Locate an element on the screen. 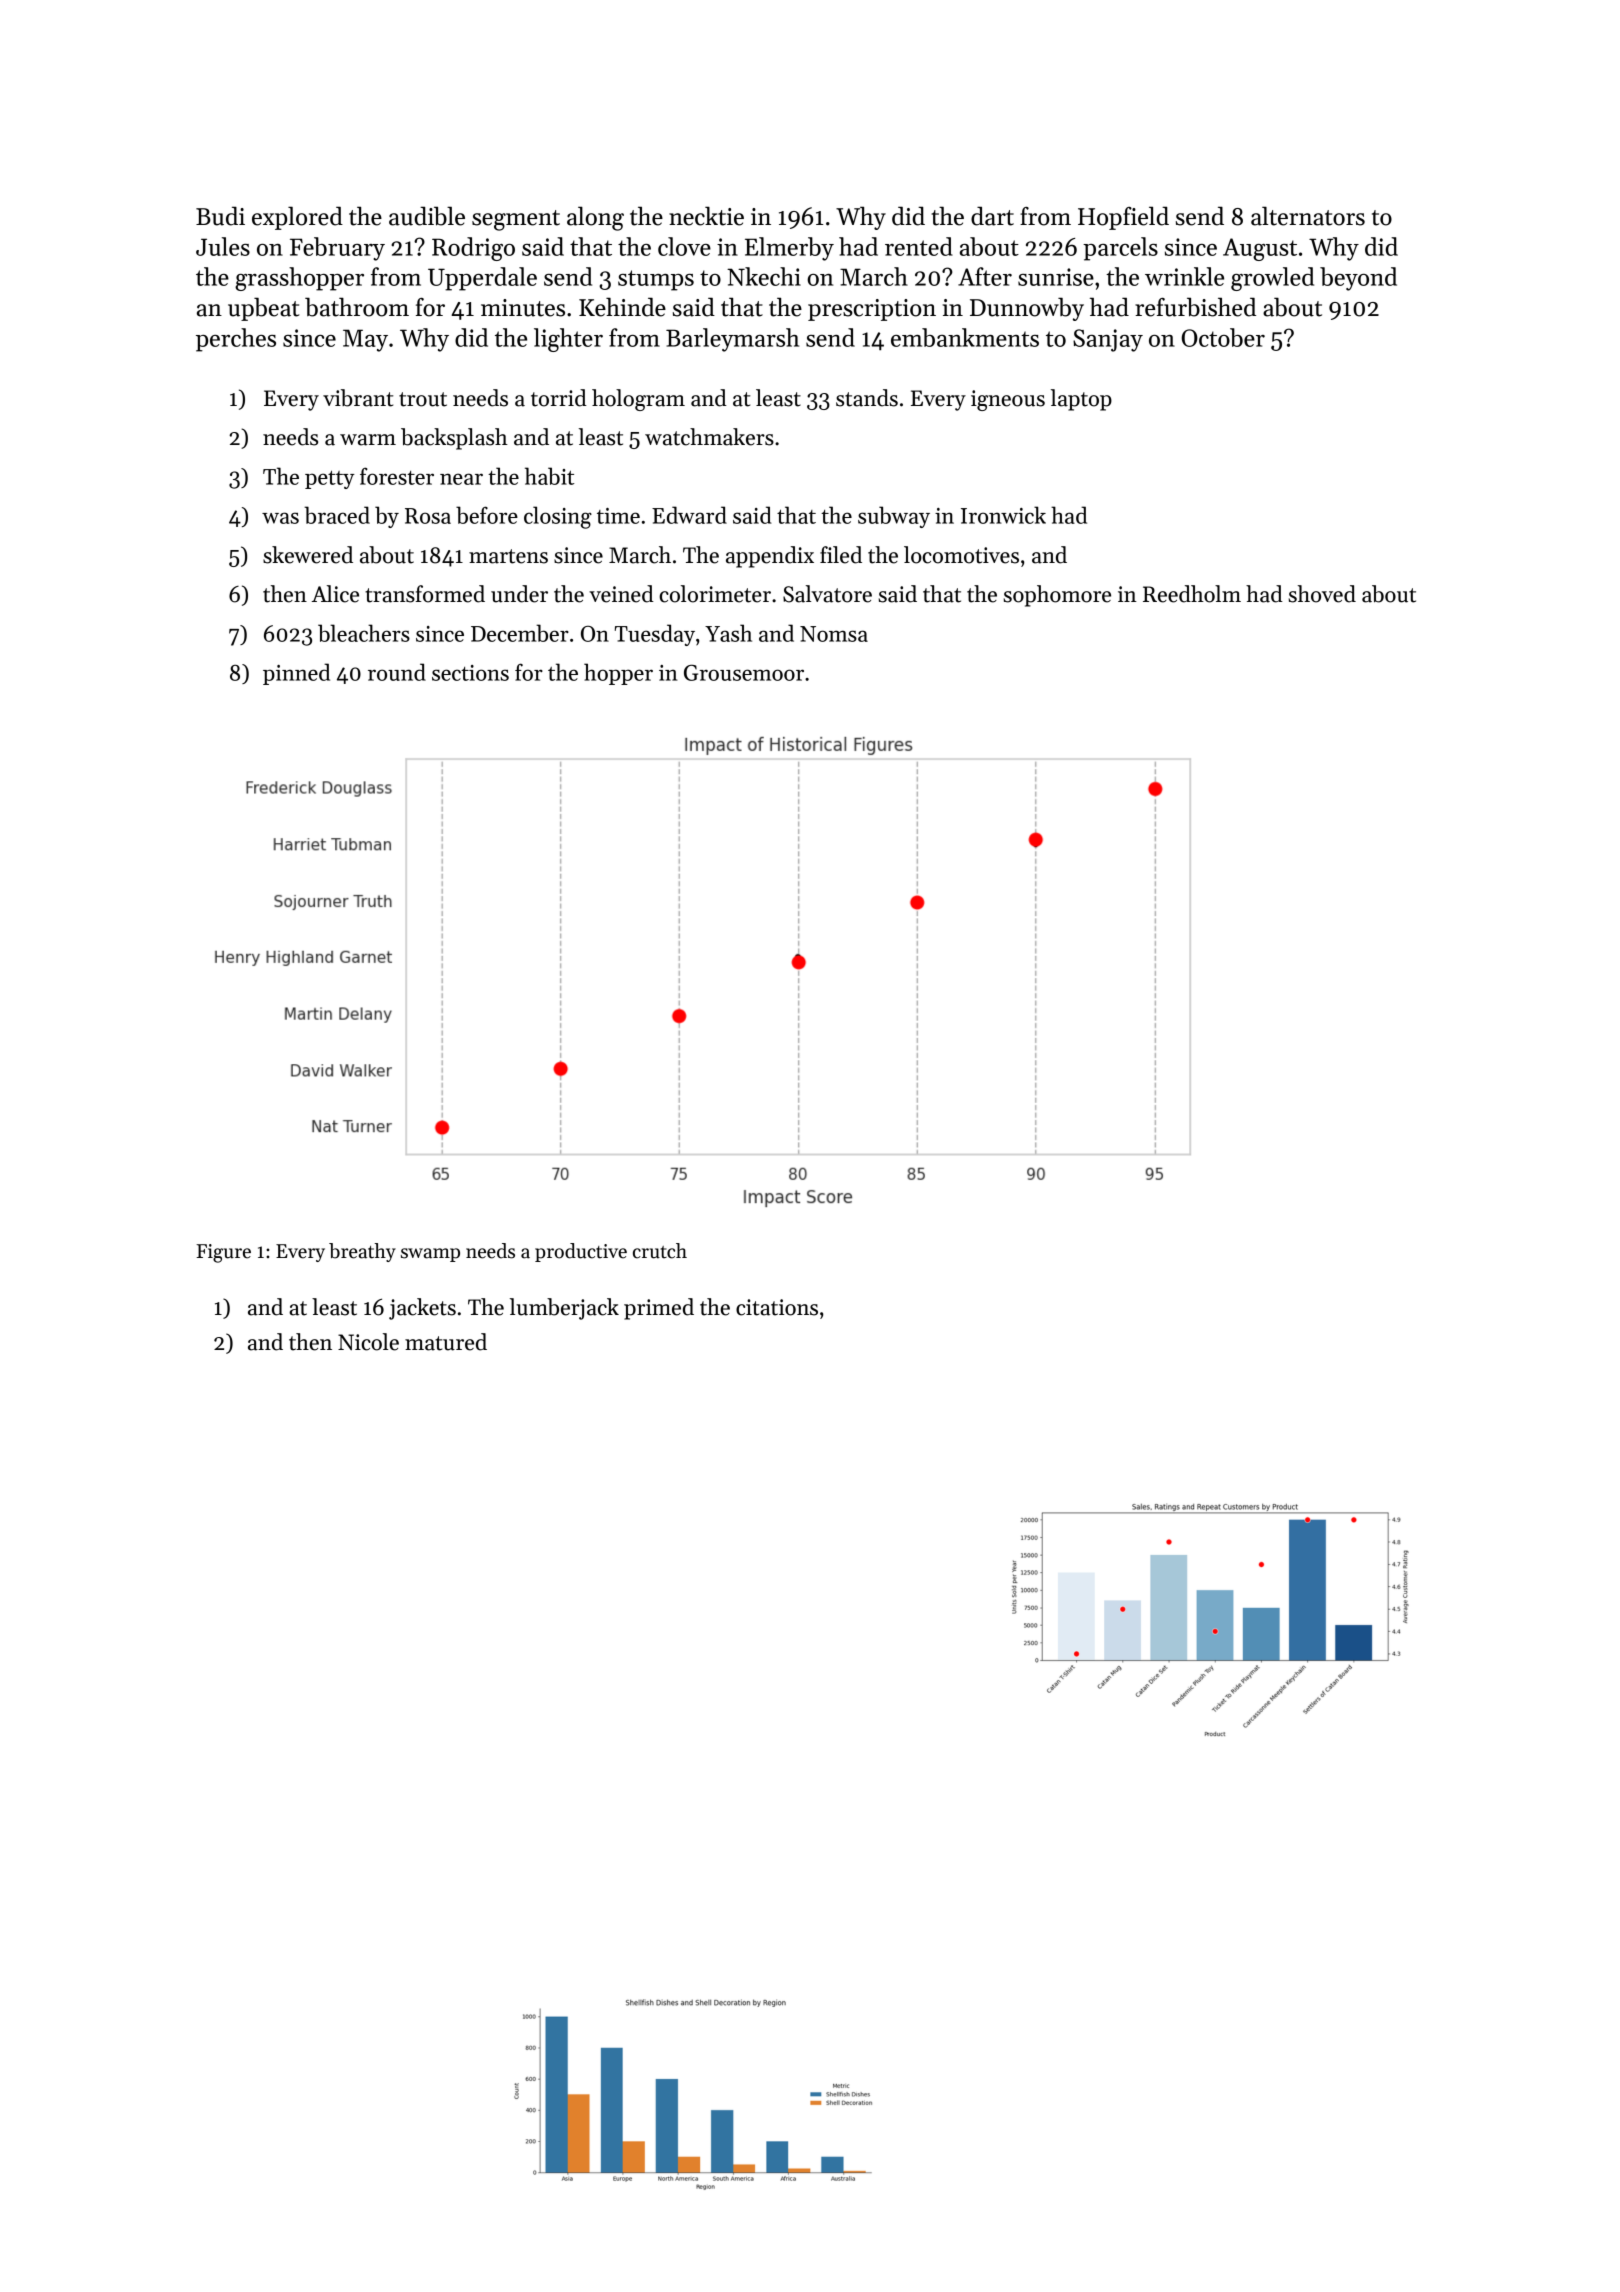 The width and height of the screenshot is (1620, 2292). under is located at coordinates (519, 594).
